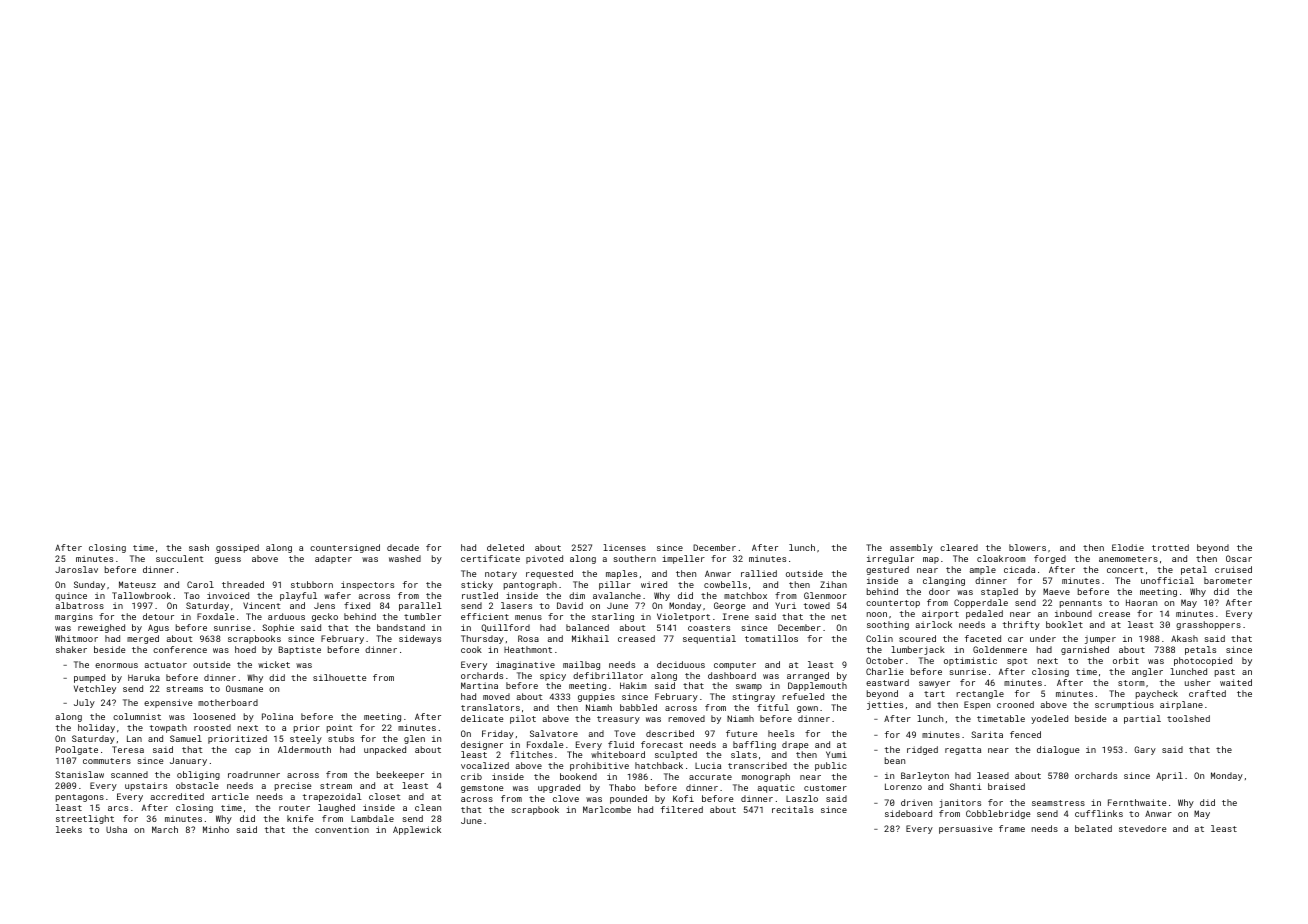  Describe the element at coordinates (523, 719) in the page. I see `pilot` at that location.
